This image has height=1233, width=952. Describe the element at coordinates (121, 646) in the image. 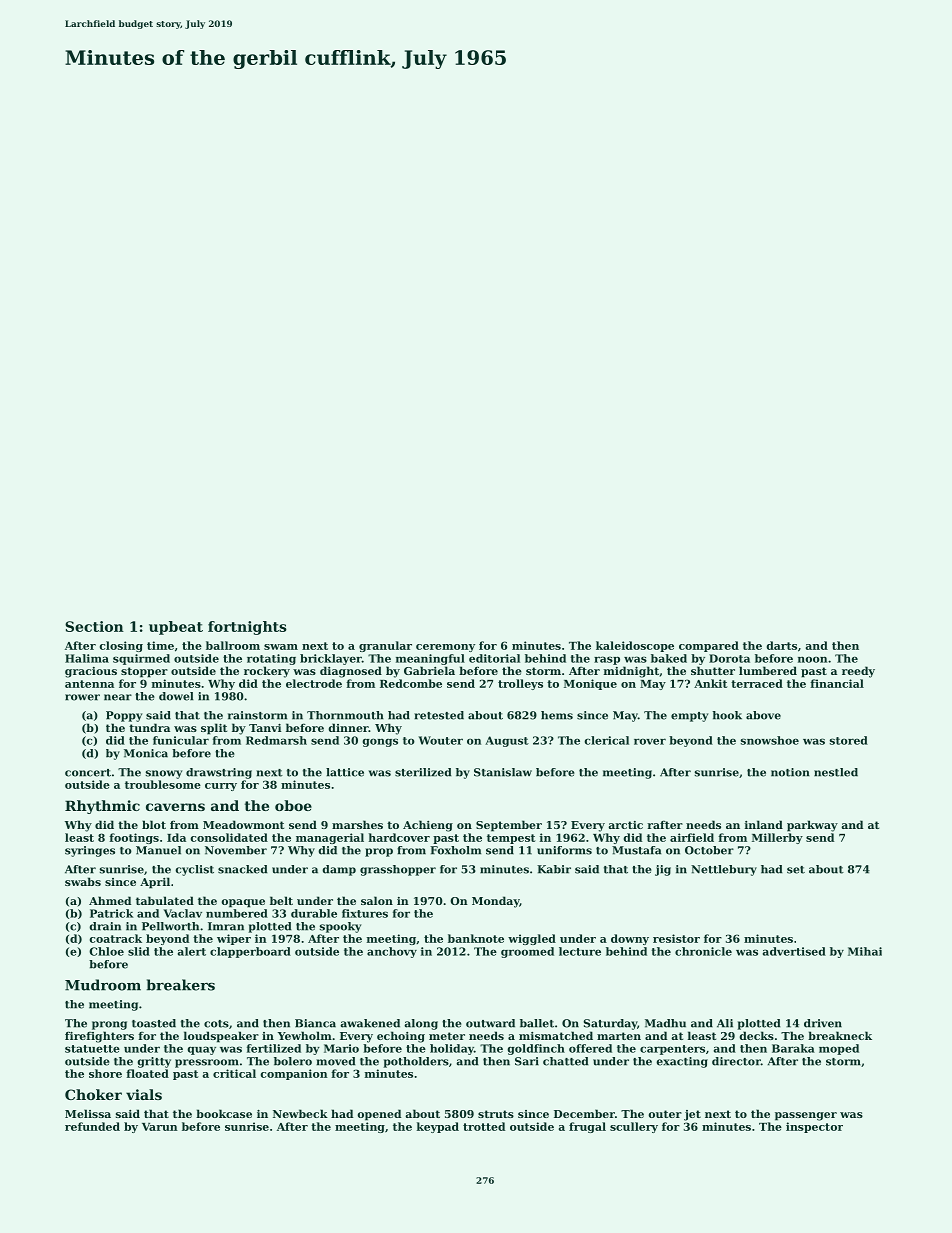

I see `closing` at that location.
